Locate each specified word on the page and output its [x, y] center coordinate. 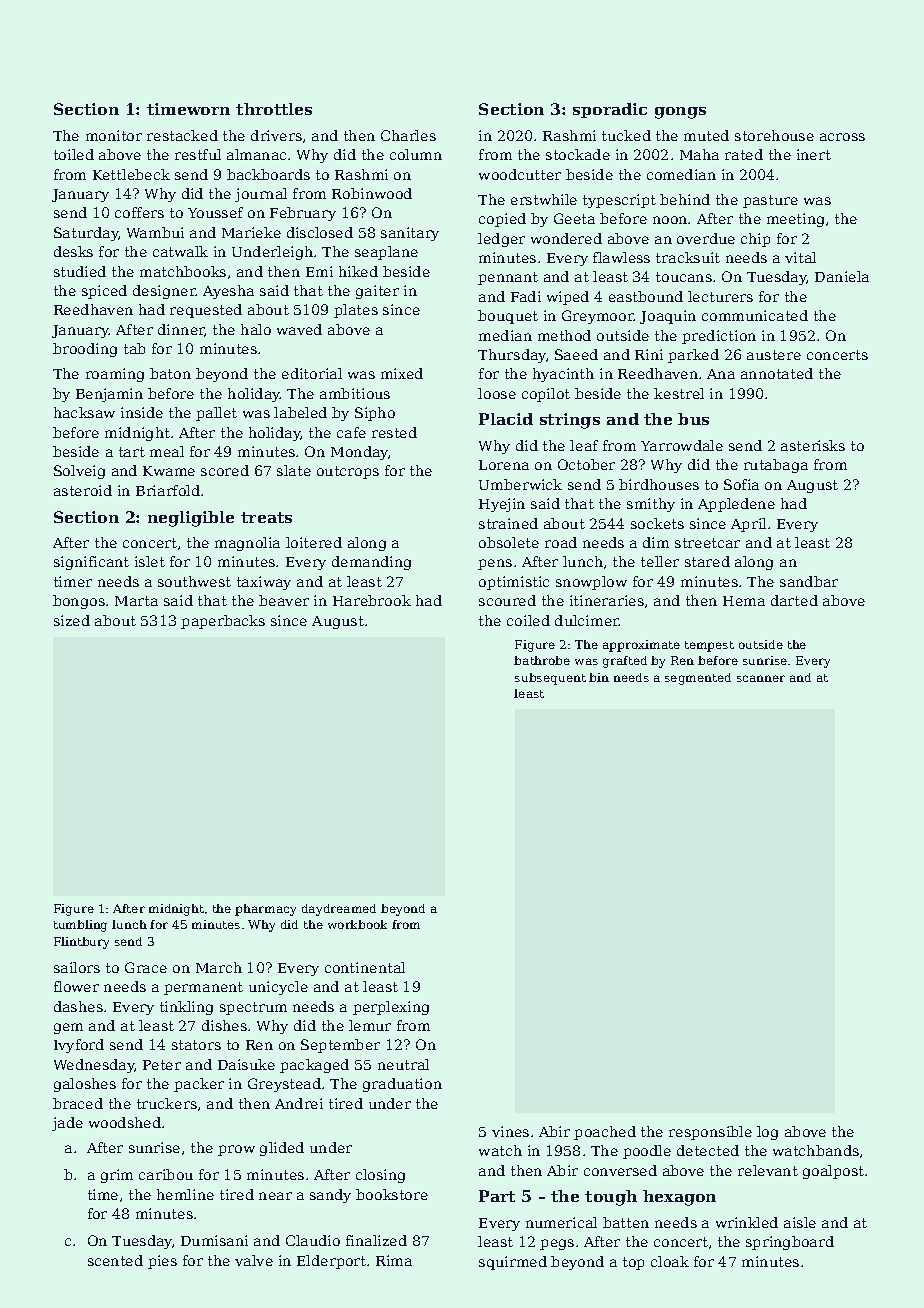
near [275, 1196]
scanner [761, 678]
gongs [680, 113]
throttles [274, 109]
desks [73, 251]
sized [72, 620]
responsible [710, 1133]
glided [282, 1149]
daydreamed [339, 910]
